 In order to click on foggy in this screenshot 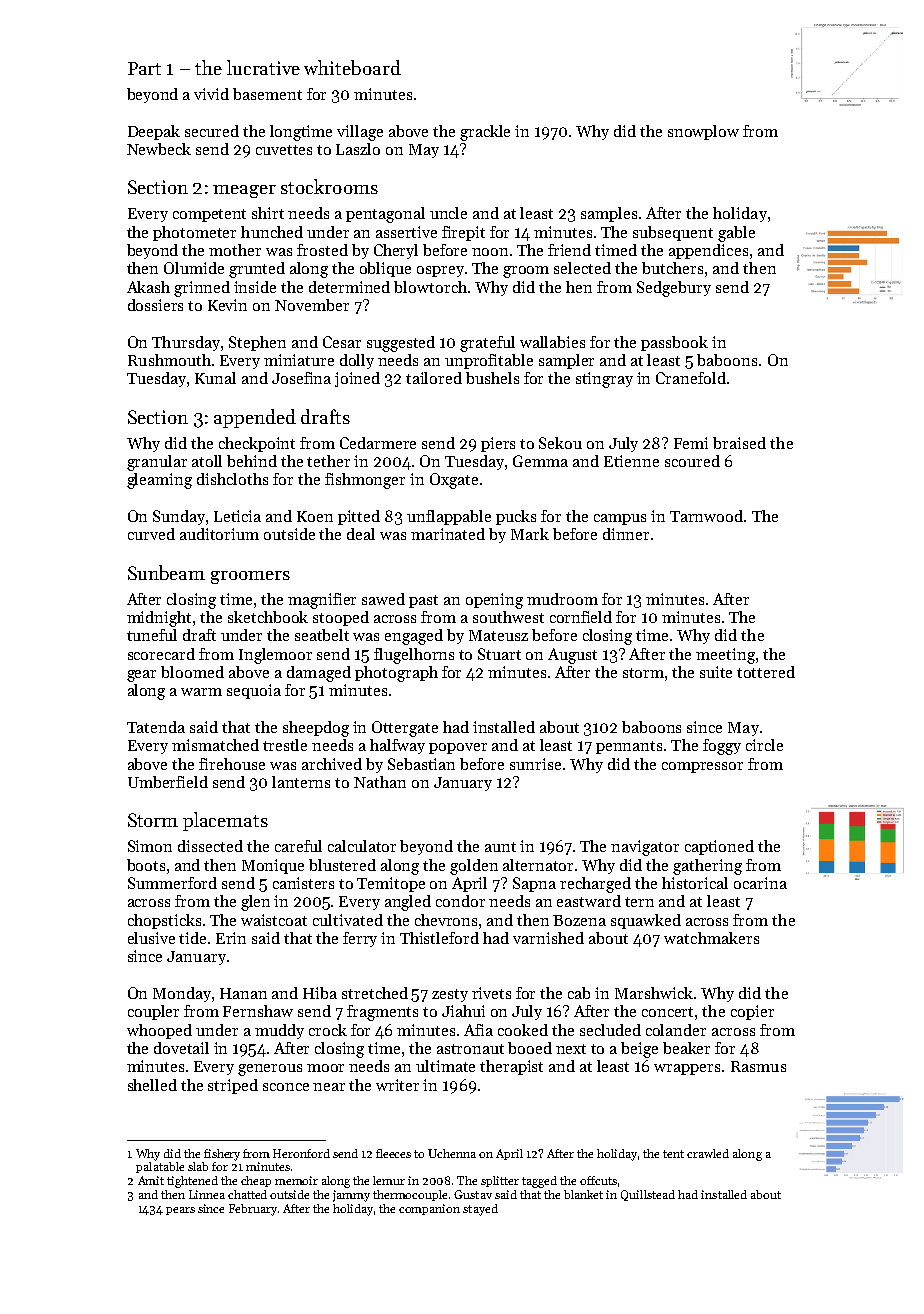, I will do `click(722, 747)`.
